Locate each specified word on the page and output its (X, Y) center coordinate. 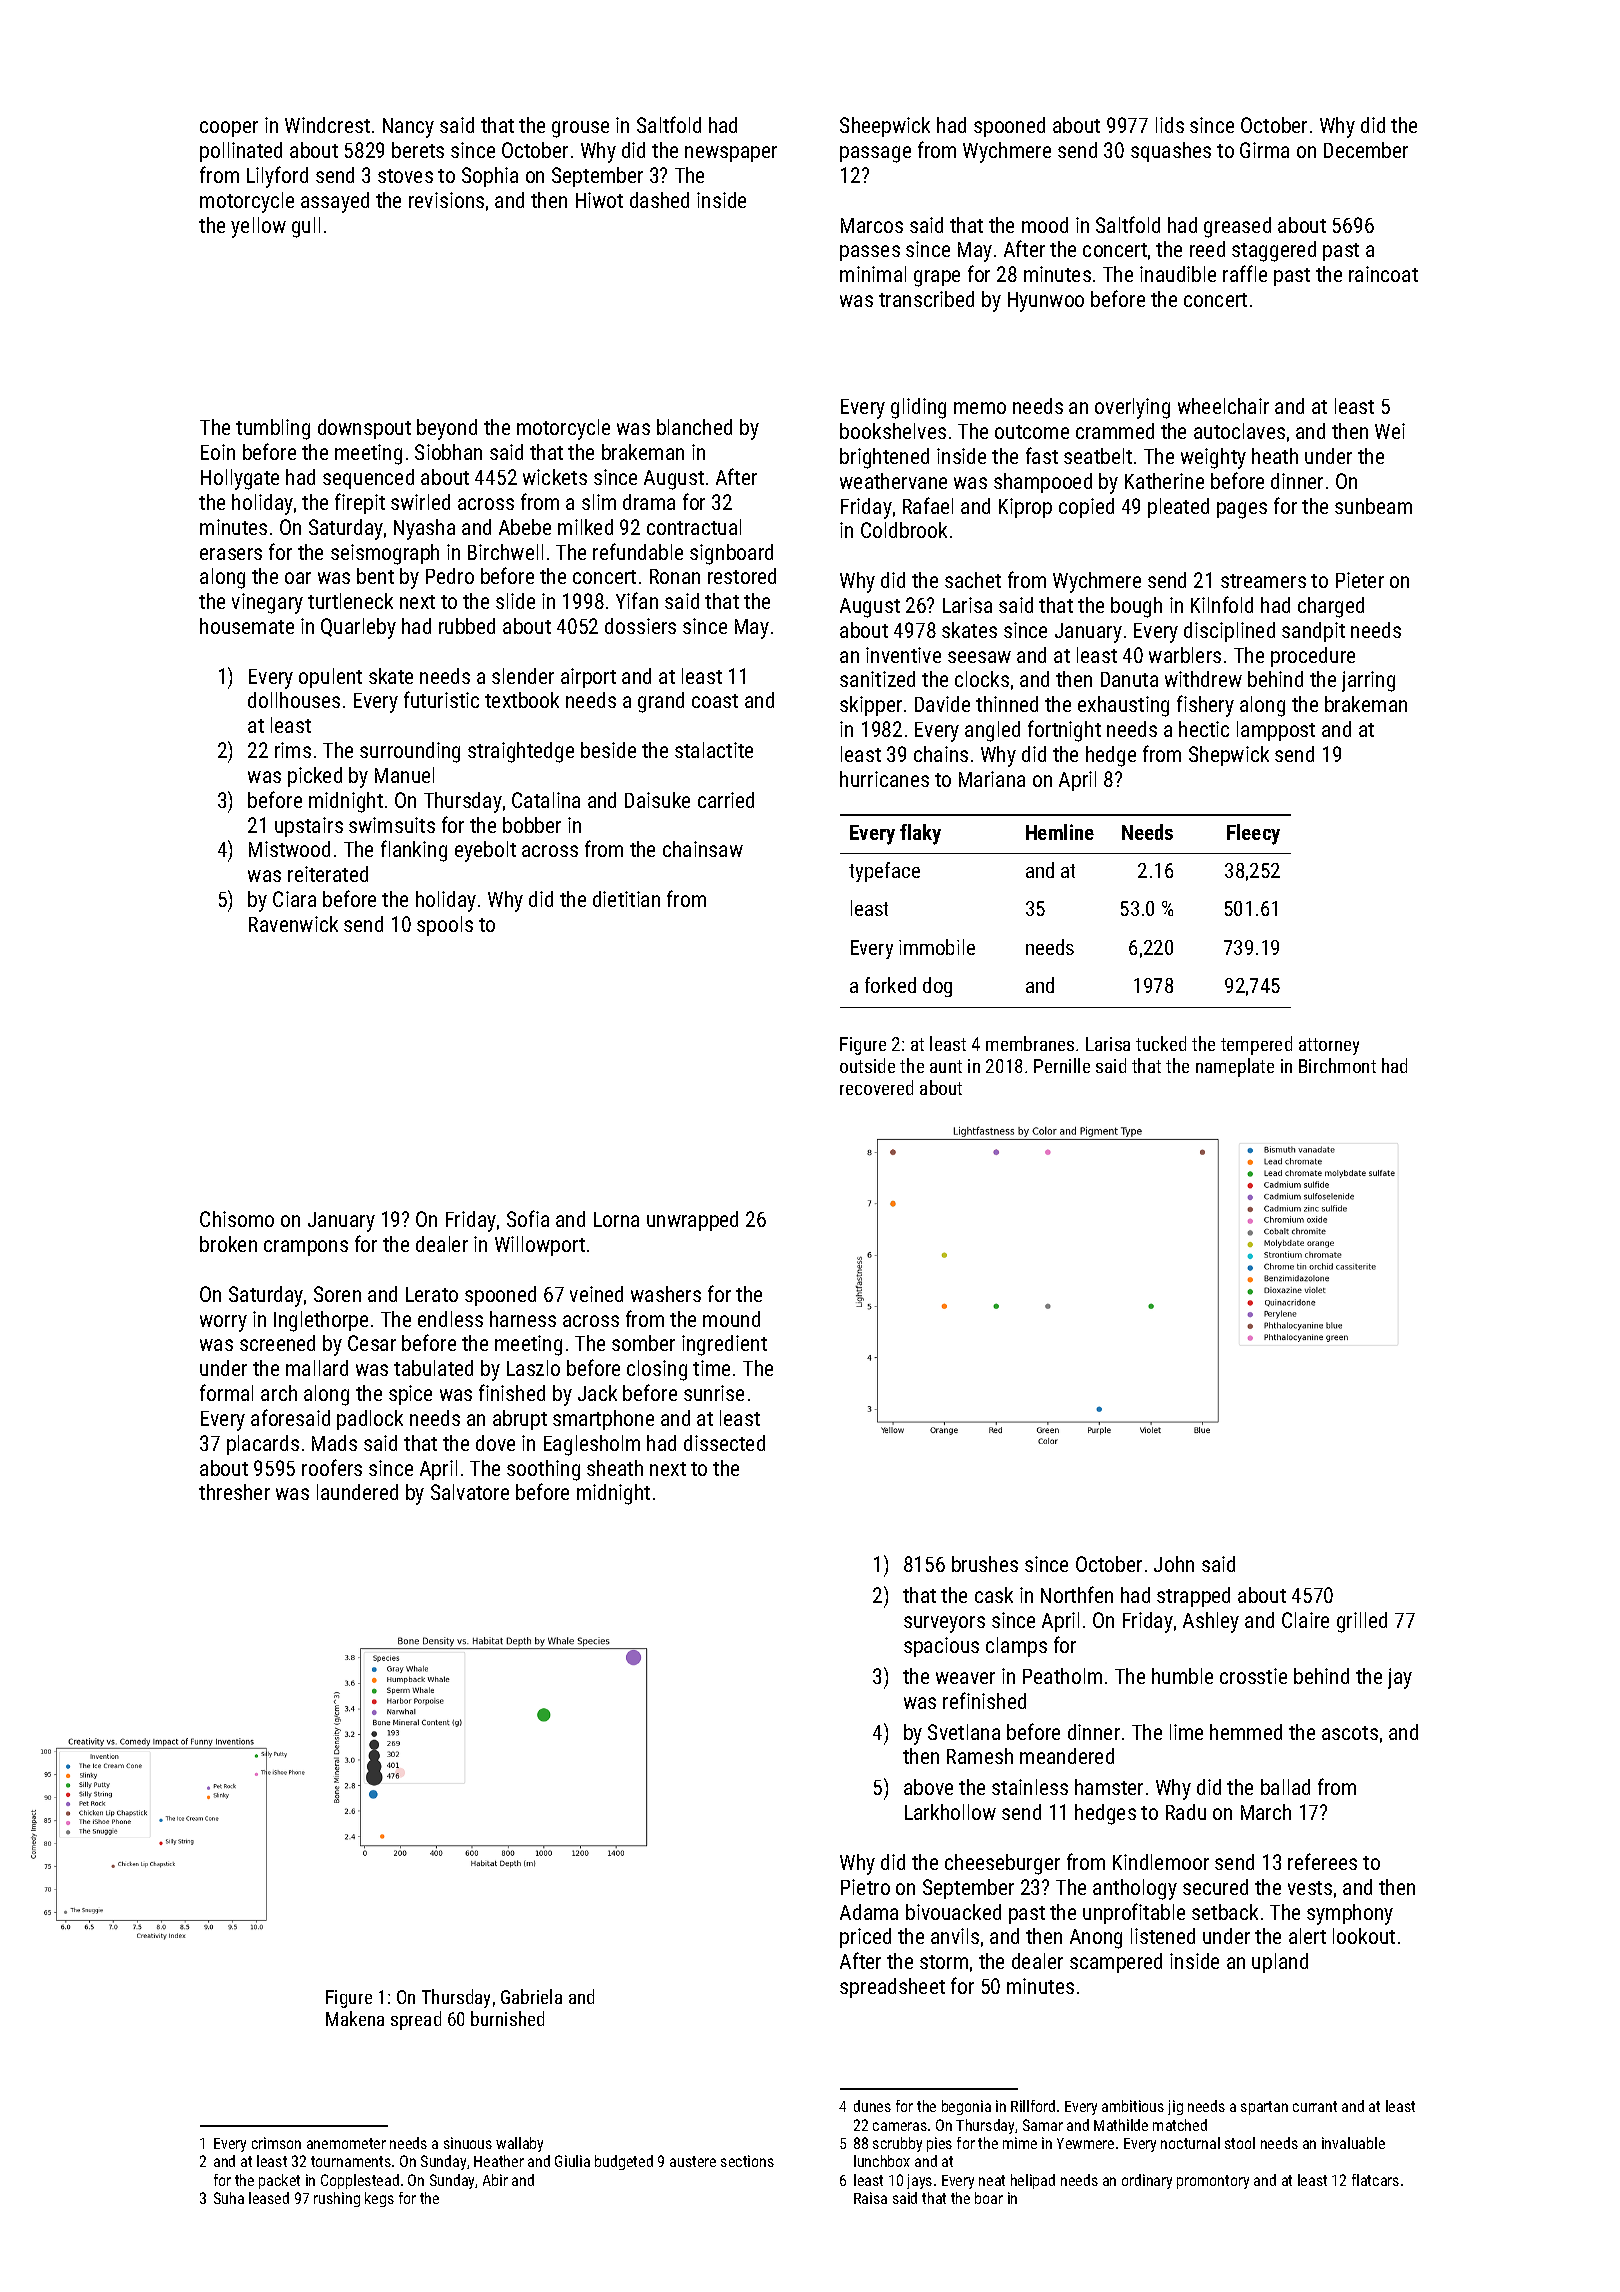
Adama (869, 1912)
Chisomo (237, 1219)
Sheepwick (885, 127)
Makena (355, 2018)
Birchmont (1337, 1065)
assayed (335, 202)
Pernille (1062, 1065)
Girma (1264, 150)
